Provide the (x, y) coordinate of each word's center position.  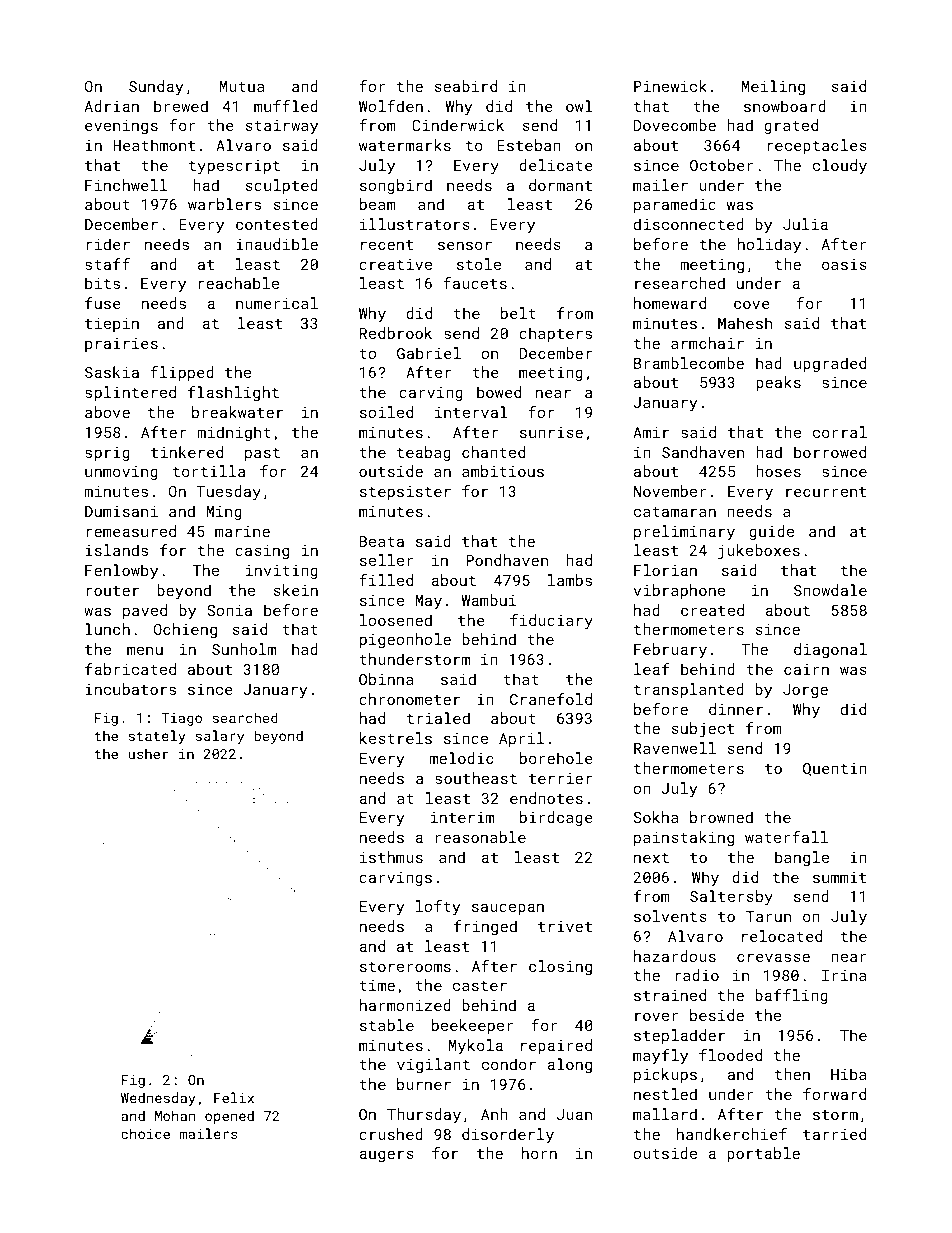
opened (229, 1117)
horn (539, 1153)
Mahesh (745, 323)
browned (721, 817)
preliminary (684, 533)
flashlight (233, 393)
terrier (560, 778)
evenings (121, 127)
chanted (493, 452)
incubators (130, 689)
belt (518, 313)
